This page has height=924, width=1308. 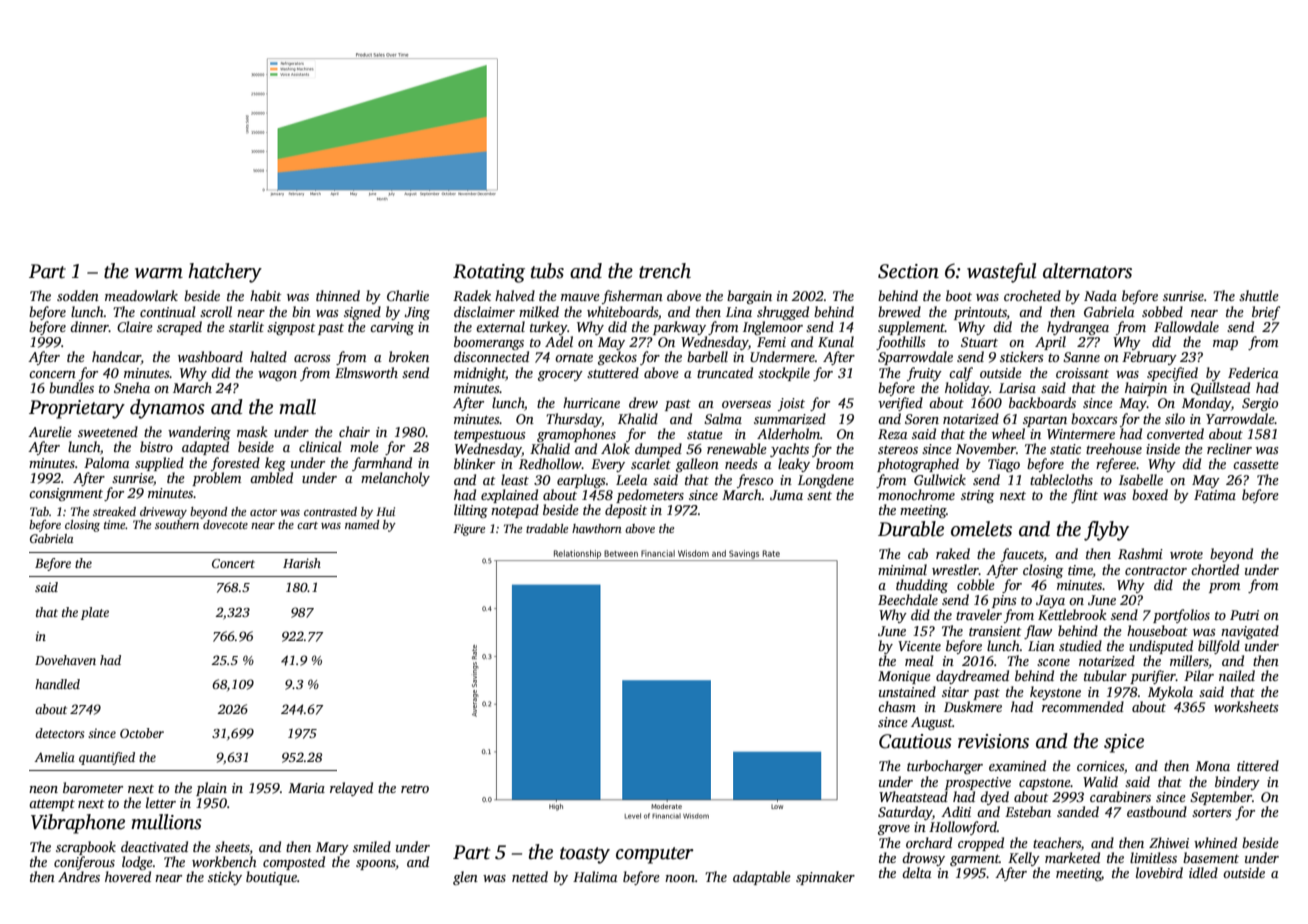 What do you see at coordinates (762, 878) in the page?
I see `adaptable` at bounding box center [762, 878].
